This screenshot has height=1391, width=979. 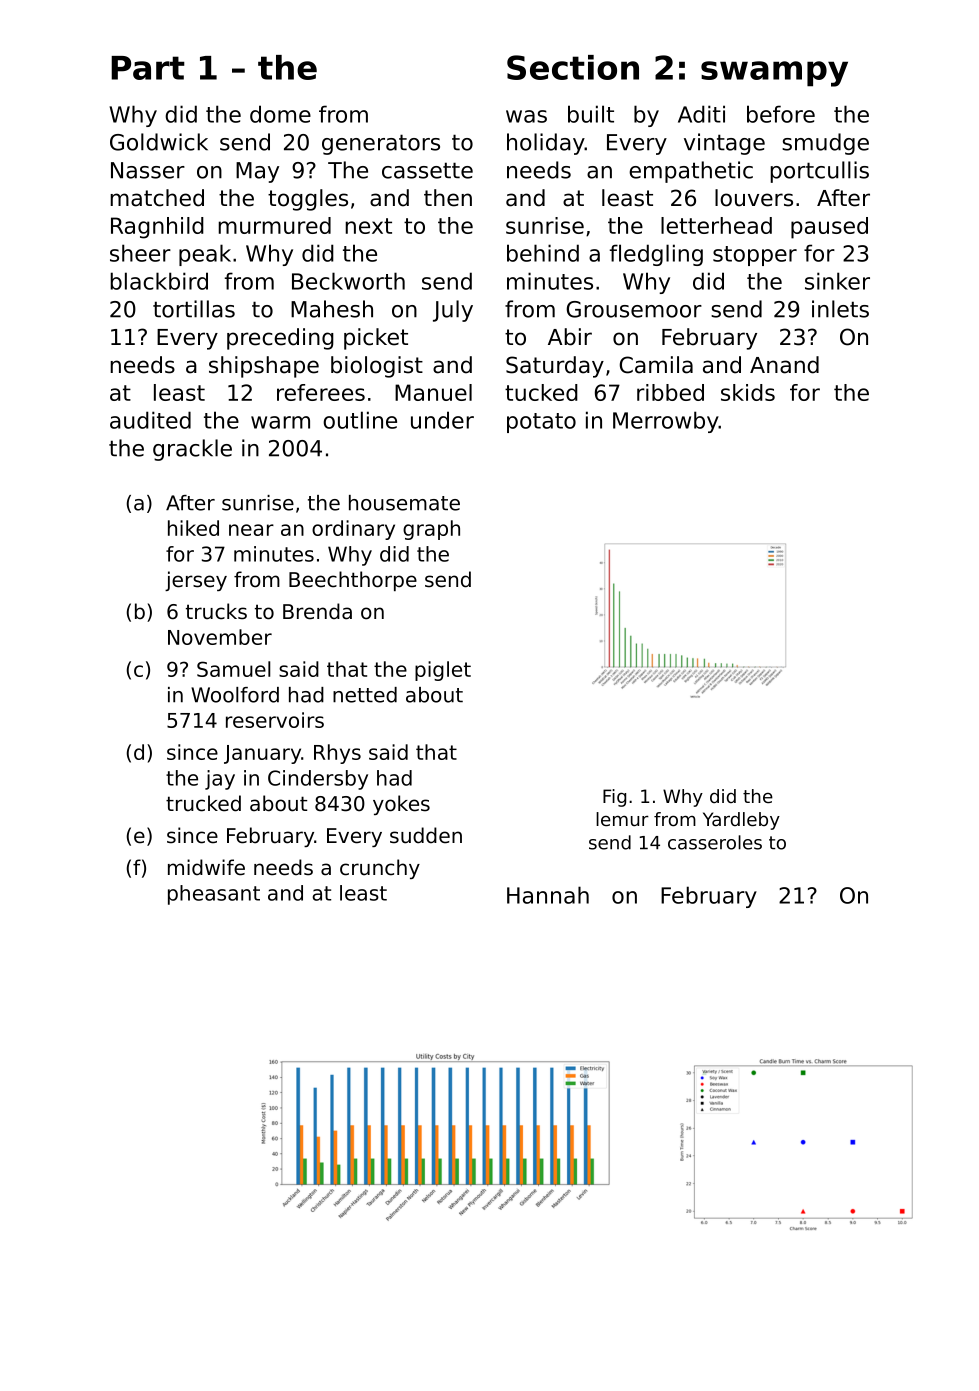 What do you see at coordinates (825, 144) in the screenshot?
I see `smudge` at bounding box center [825, 144].
